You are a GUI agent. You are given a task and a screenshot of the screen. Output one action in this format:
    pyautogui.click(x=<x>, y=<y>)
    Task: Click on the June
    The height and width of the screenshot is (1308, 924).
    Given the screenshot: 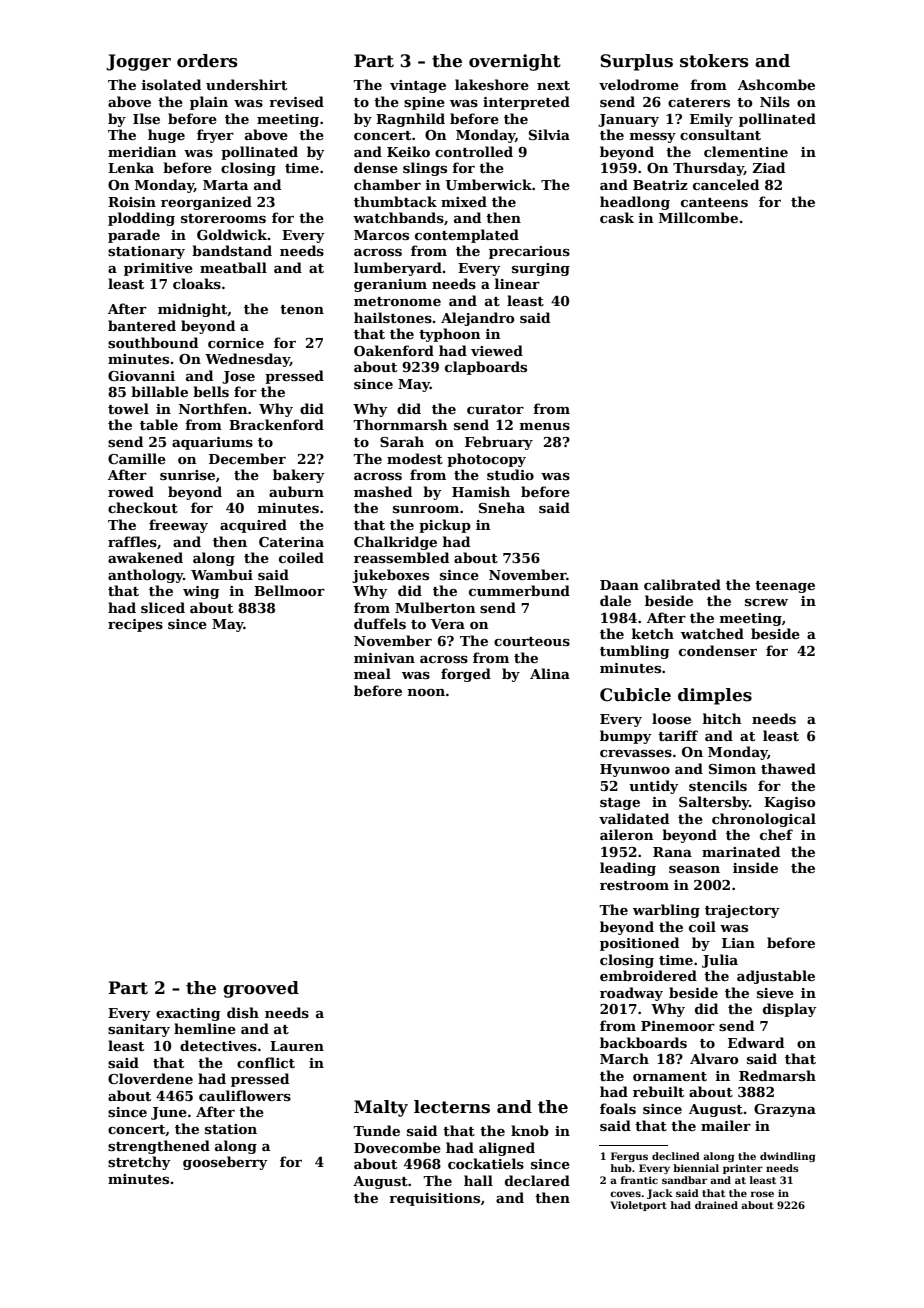 What is the action you would take?
    pyautogui.click(x=169, y=1113)
